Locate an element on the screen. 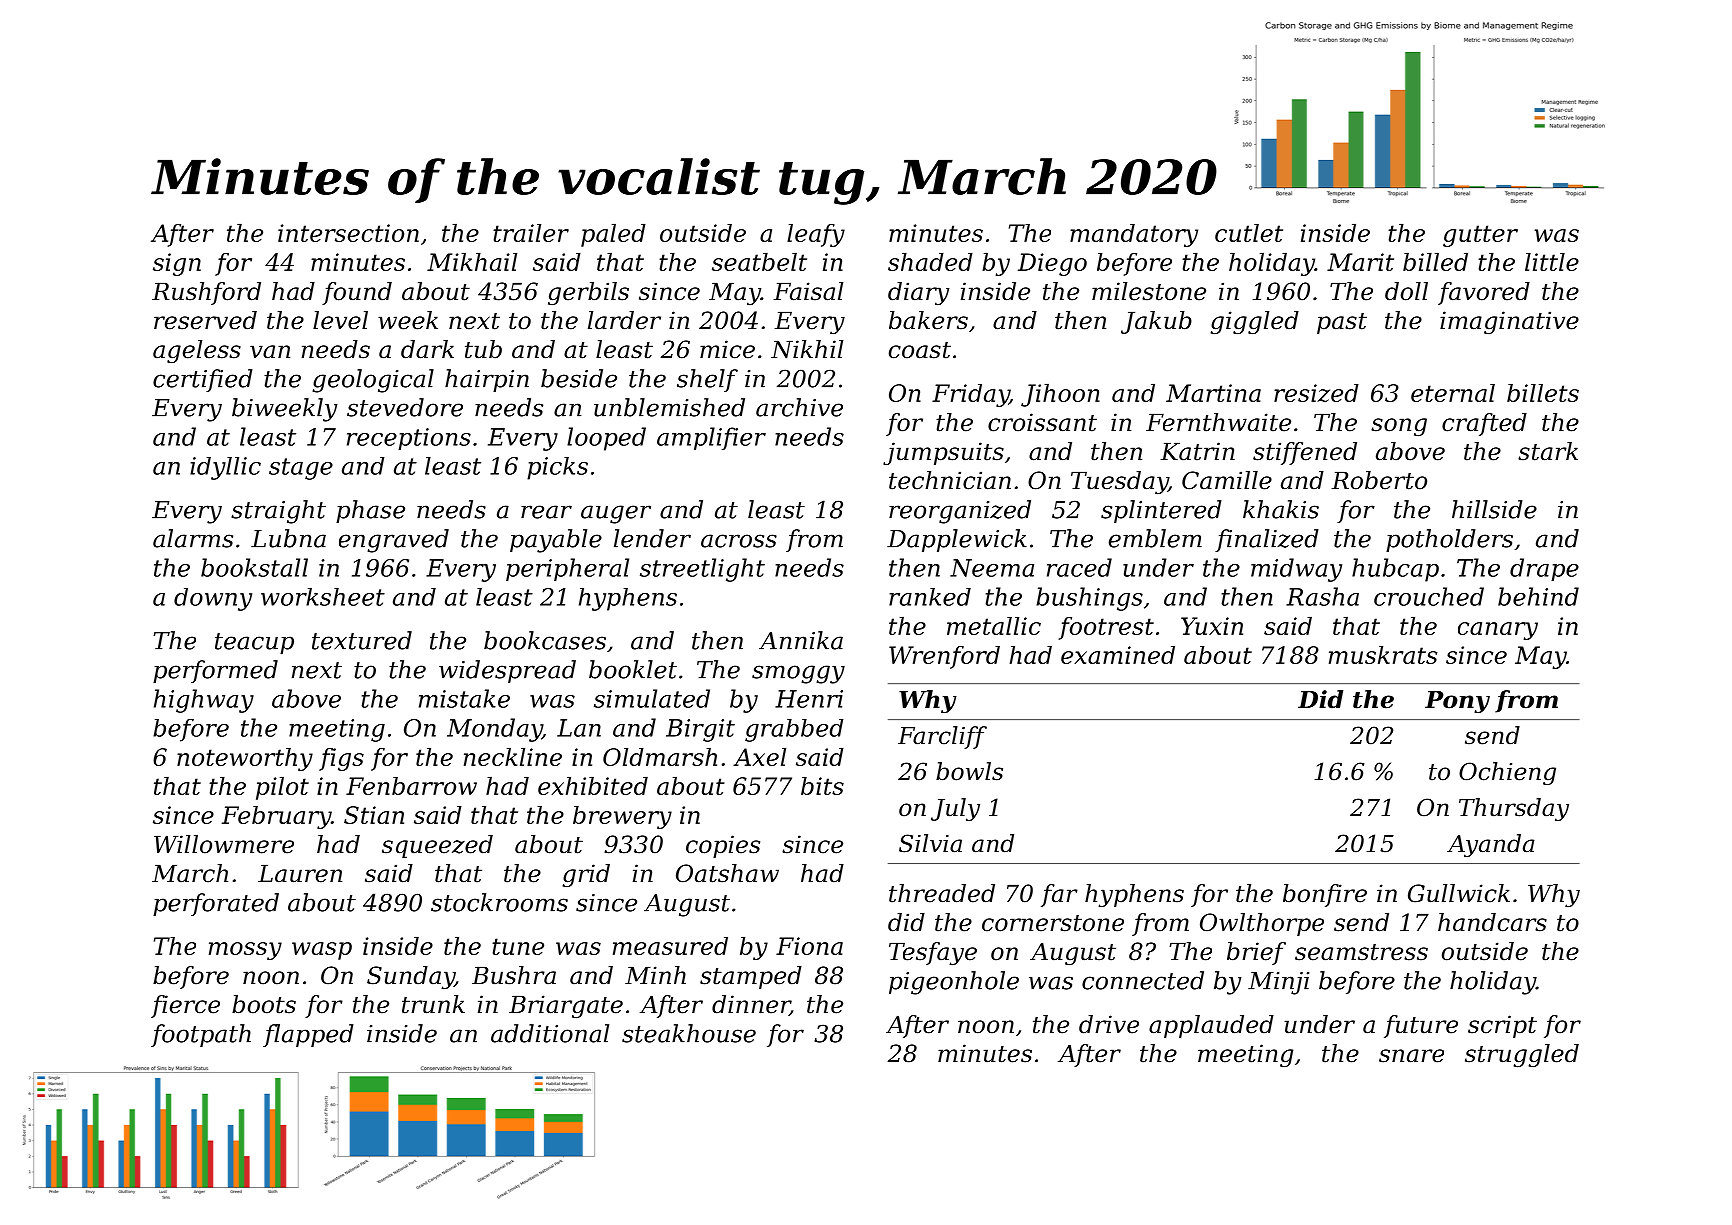 This screenshot has height=1225, width=1732. drive is located at coordinates (1109, 1024).
